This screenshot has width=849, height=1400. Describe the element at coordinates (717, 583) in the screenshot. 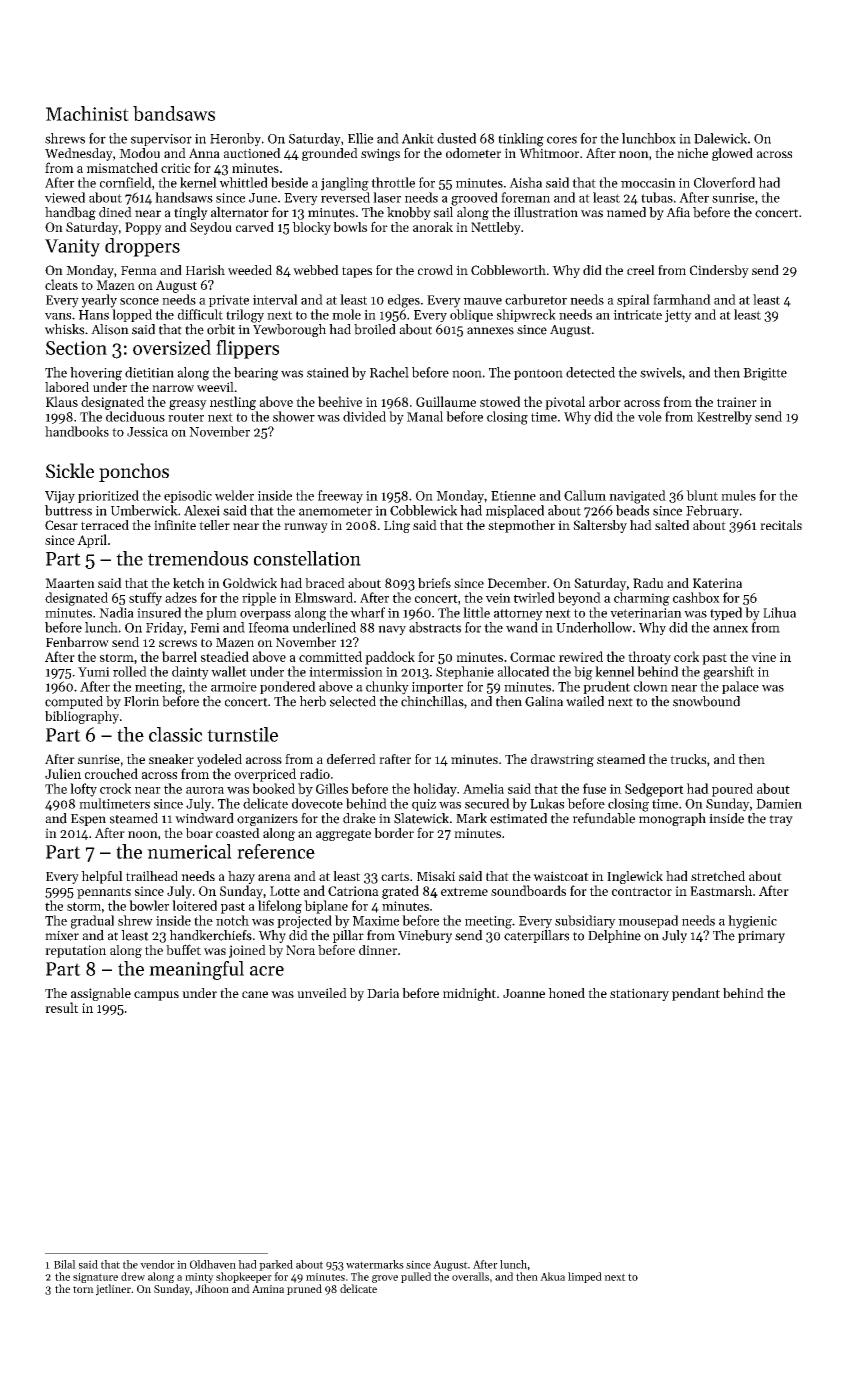

I see `Katerina` at that location.
